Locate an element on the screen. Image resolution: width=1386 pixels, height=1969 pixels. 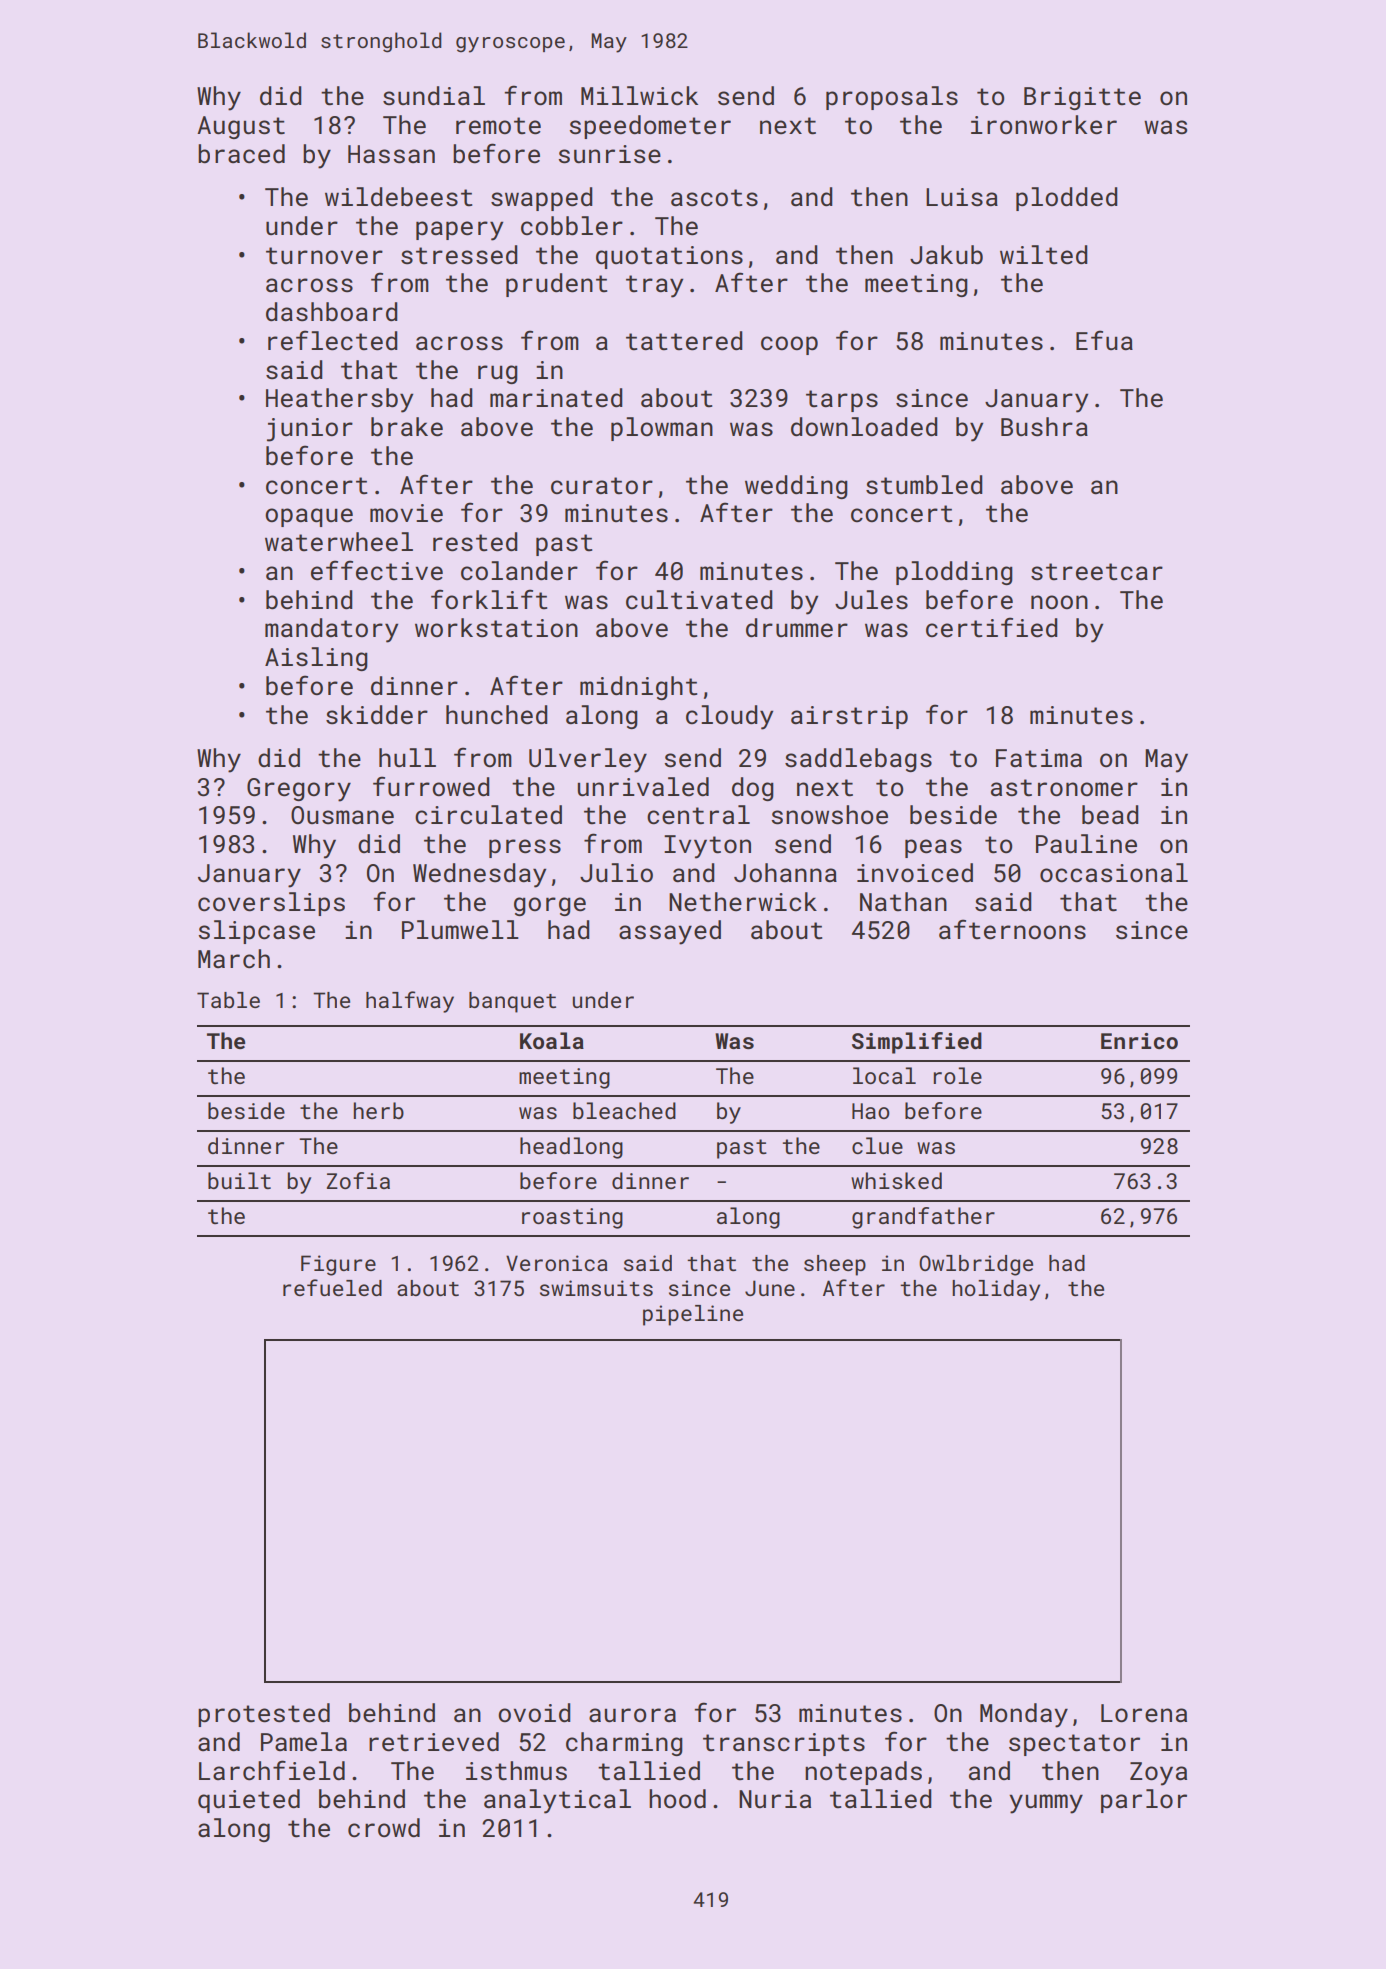
analytical is located at coordinates (557, 1801).
